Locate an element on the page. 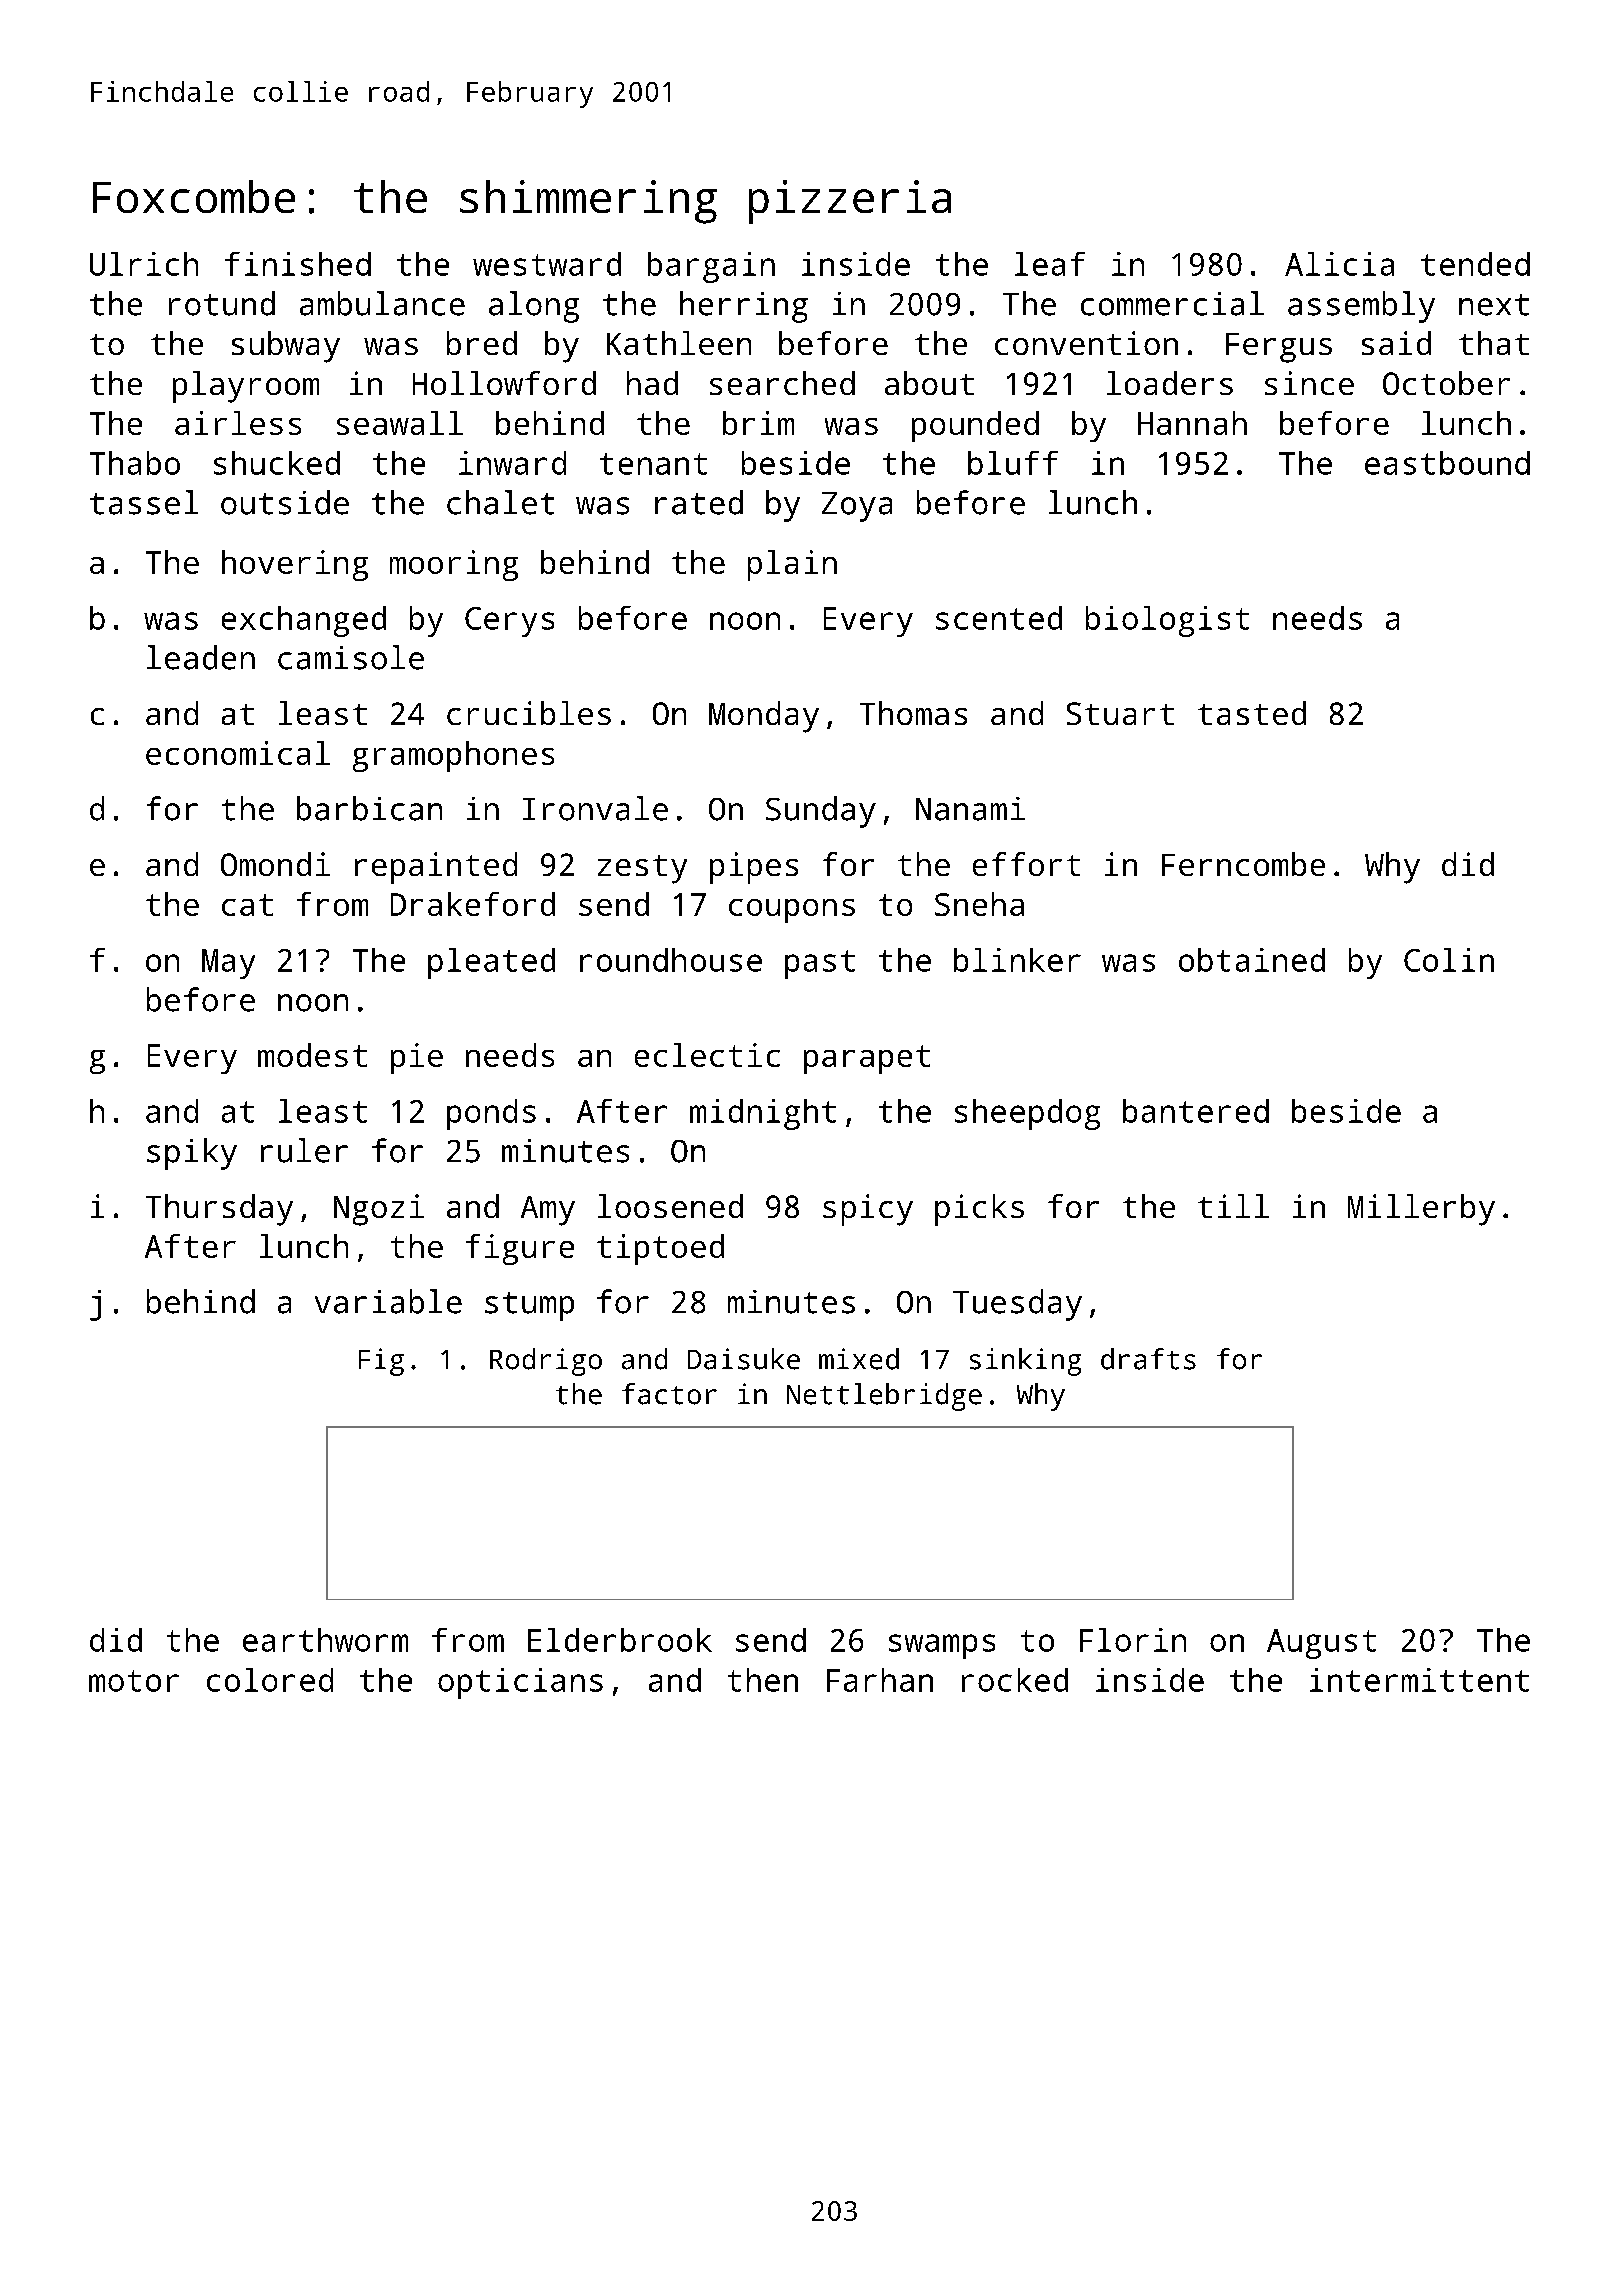 Image resolution: width=1620 pixels, height=2292 pixels. mixed is located at coordinates (859, 1359).
